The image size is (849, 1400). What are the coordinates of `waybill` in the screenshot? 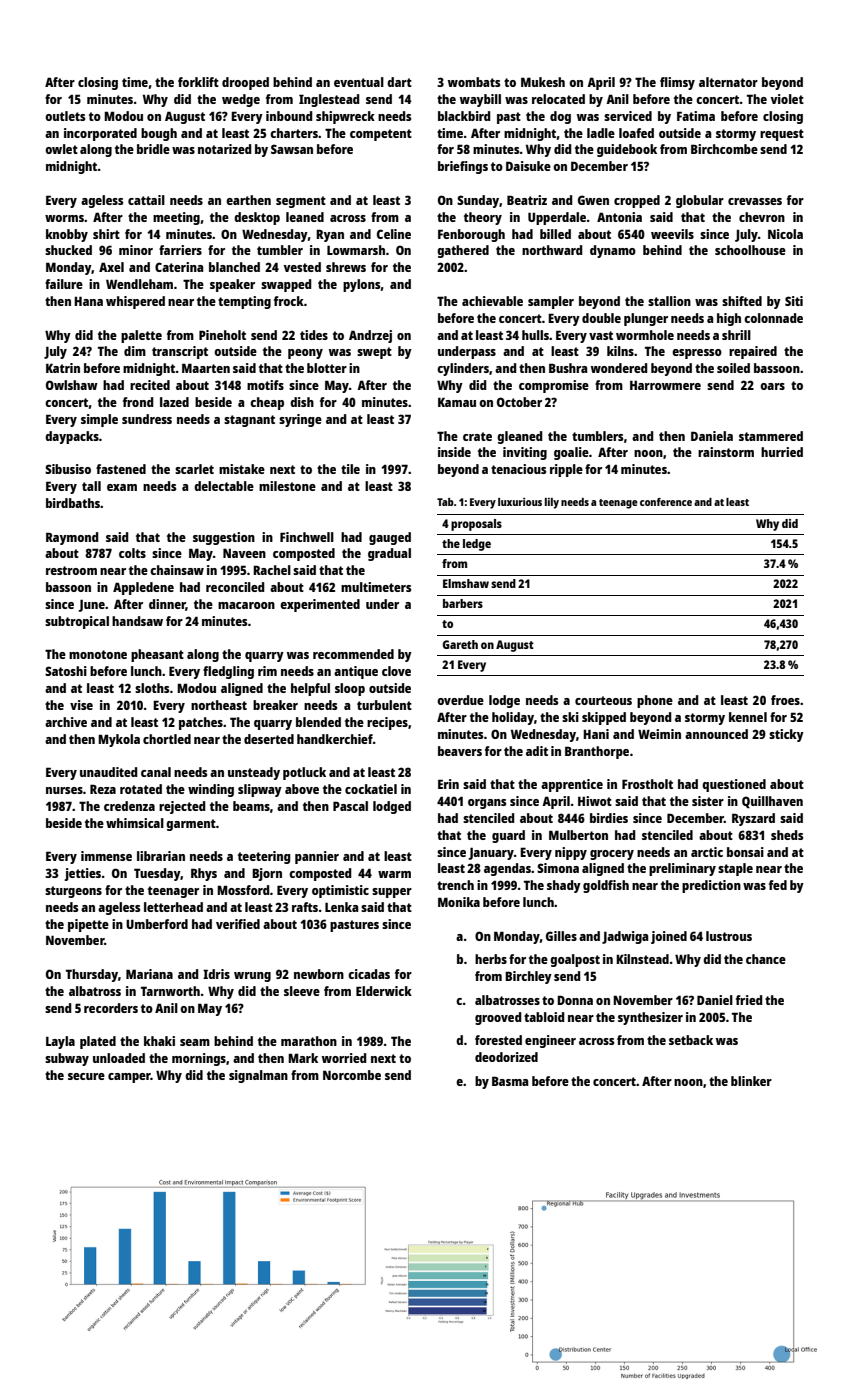 It's located at (480, 100).
